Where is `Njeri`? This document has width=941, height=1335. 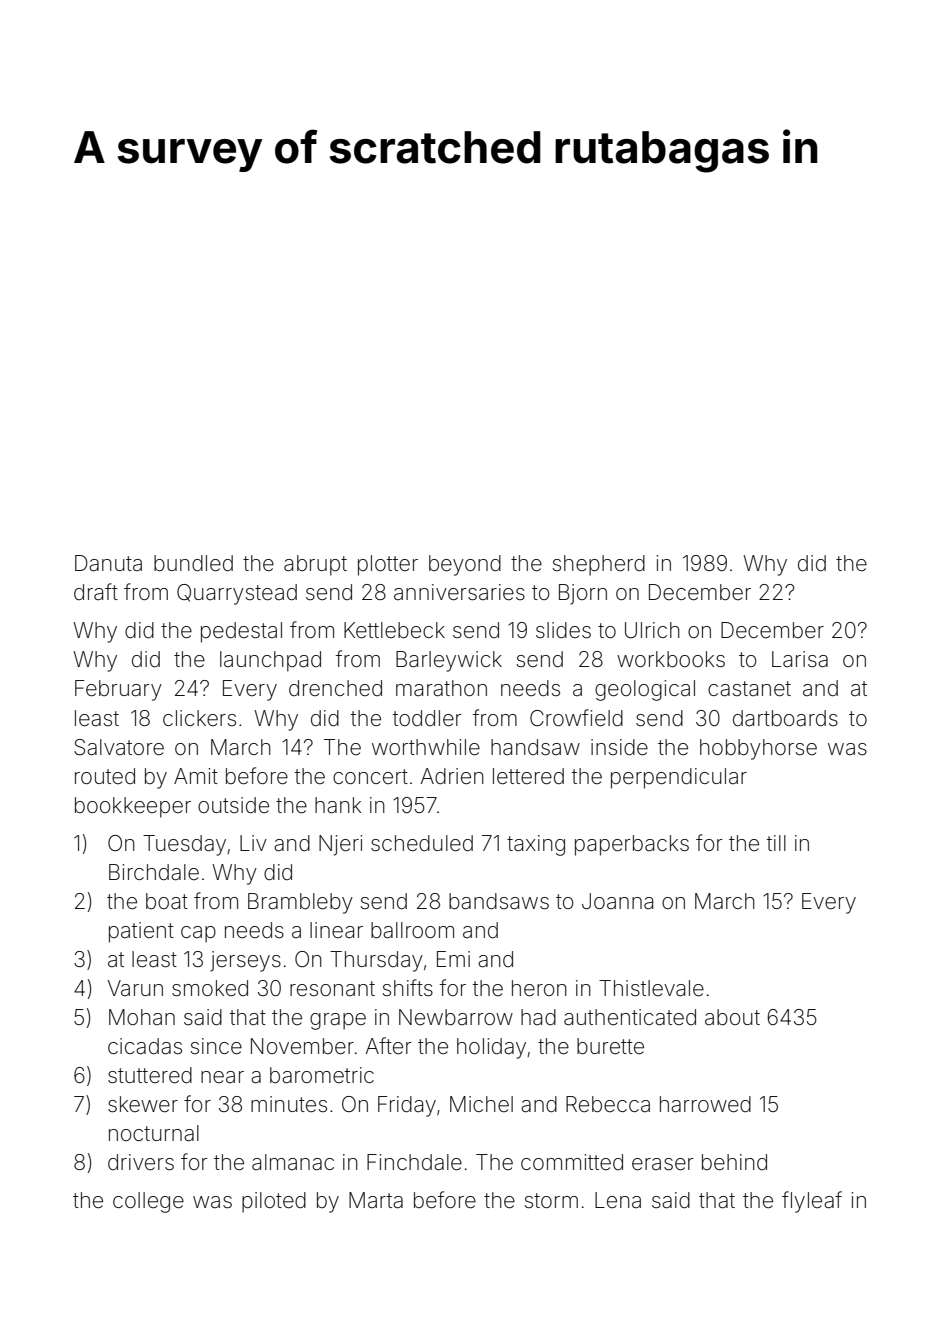 Njeri is located at coordinates (340, 845).
